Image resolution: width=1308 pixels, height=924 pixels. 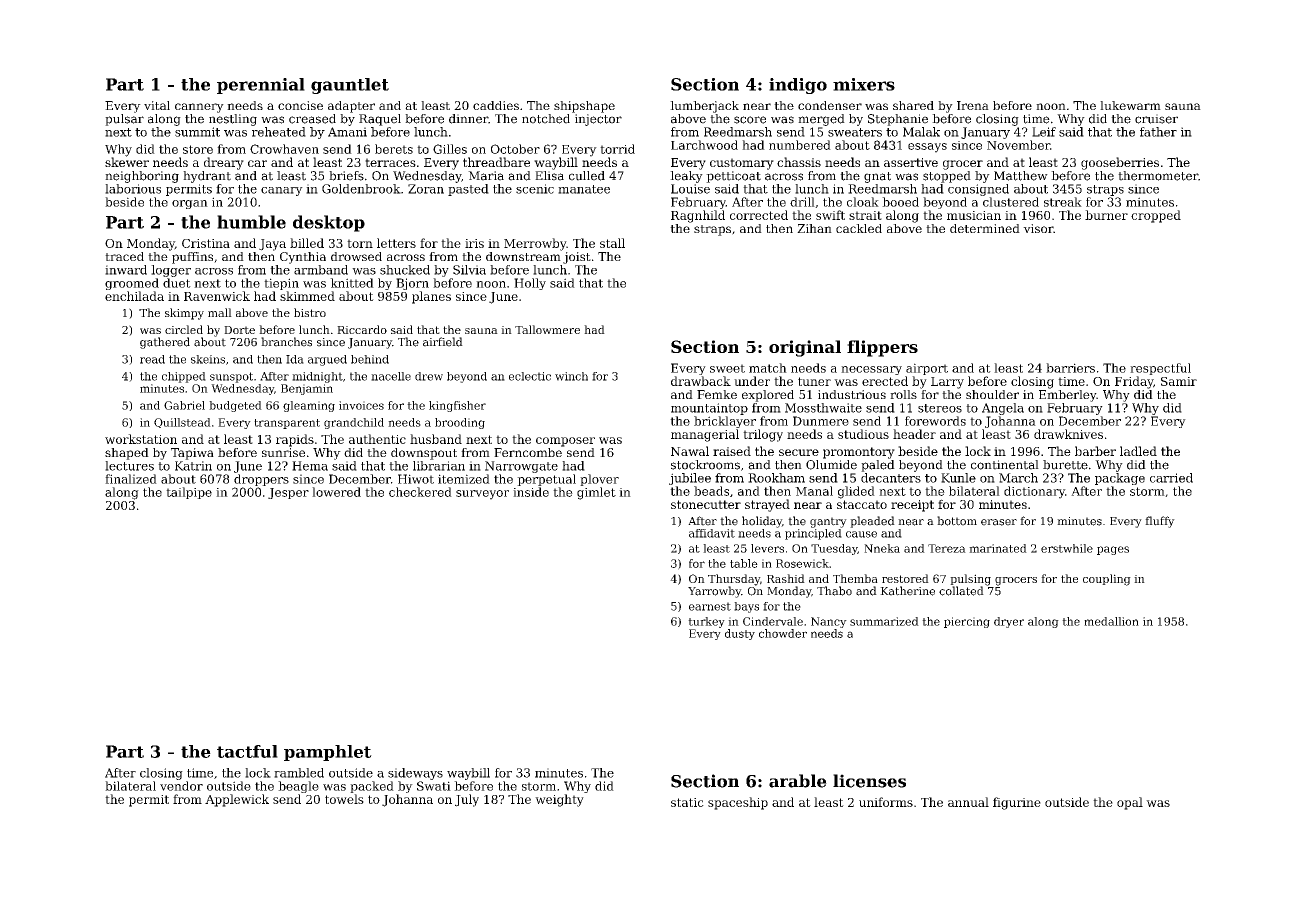 What do you see at coordinates (312, 119) in the page?
I see `creased` at bounding box center [312, 119].
